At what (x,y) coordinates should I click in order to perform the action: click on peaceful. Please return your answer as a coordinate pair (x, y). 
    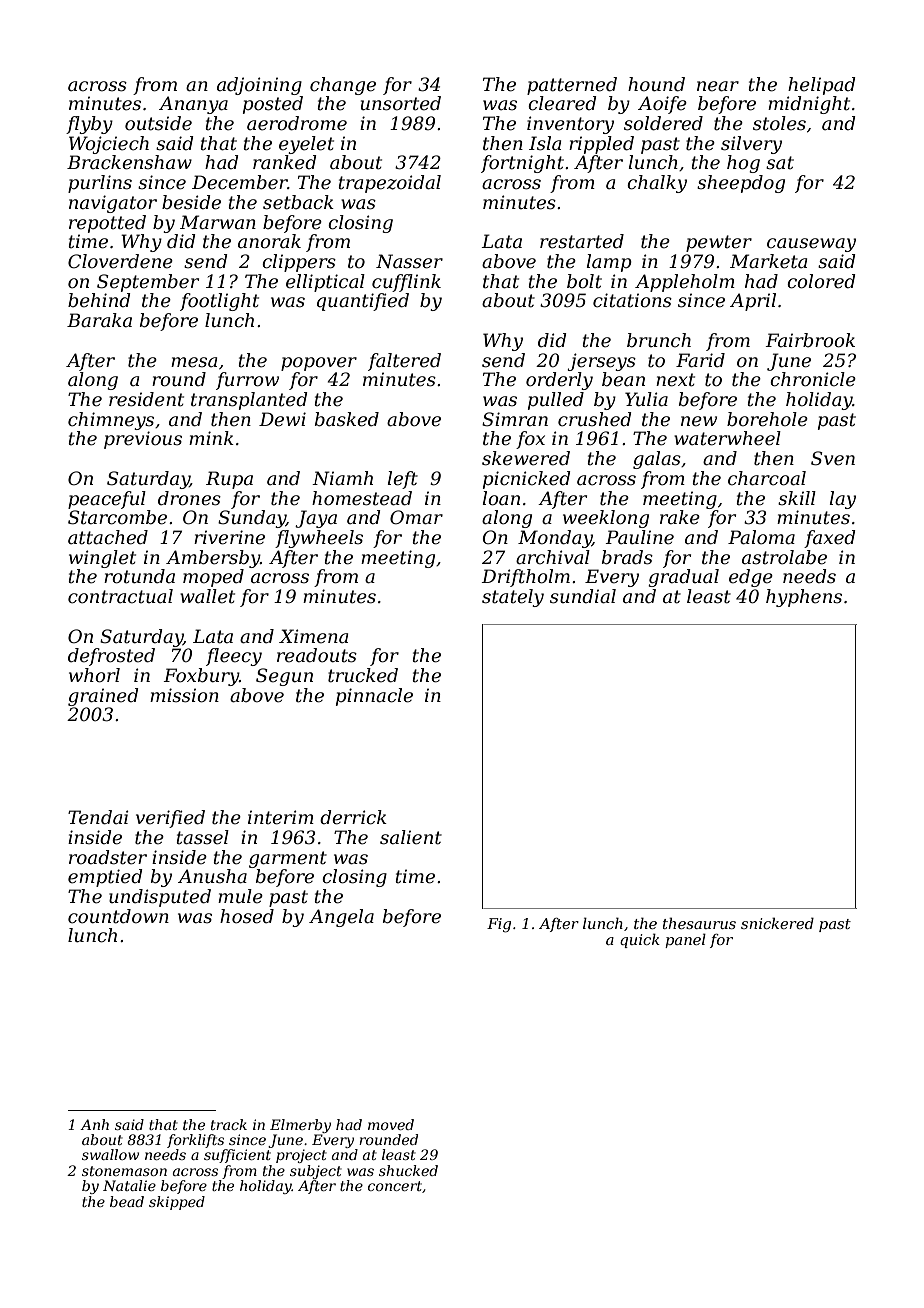
    Looking at the image, I should click on (107, 500).
